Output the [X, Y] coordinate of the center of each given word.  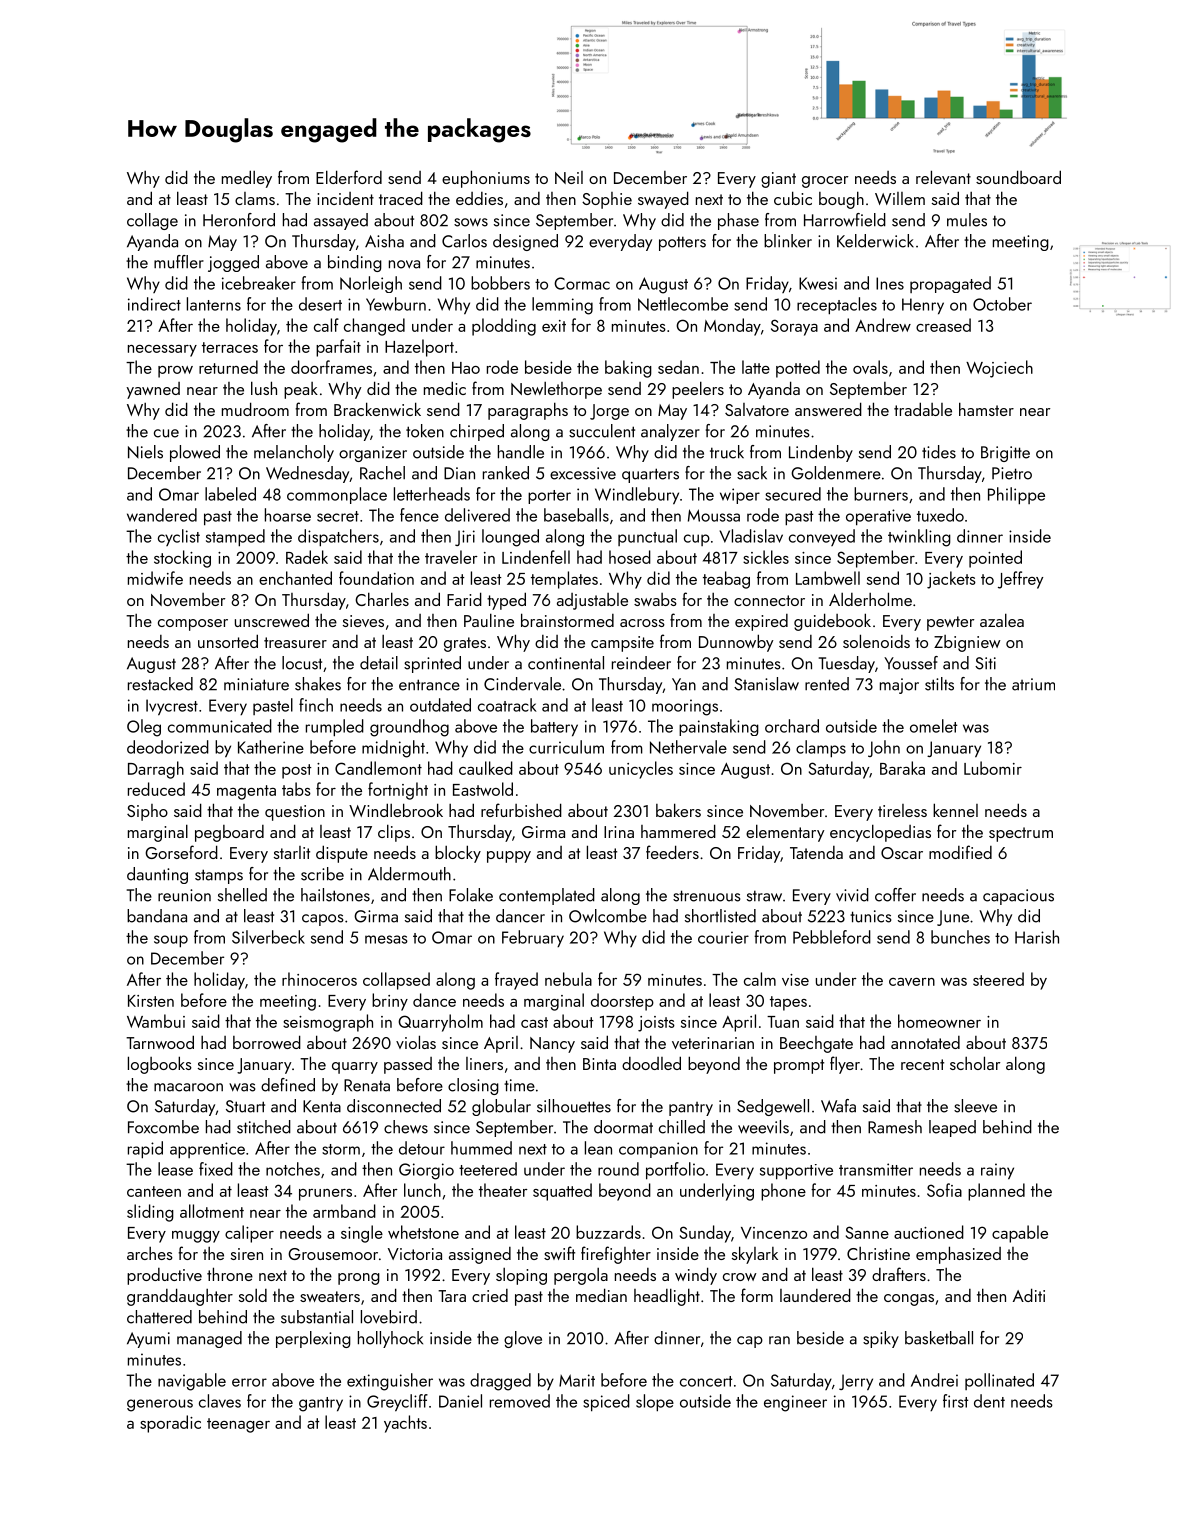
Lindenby [821, 453]
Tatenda [816, 852]
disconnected [394, 1106]
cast [534, 1022]
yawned [153, 390]
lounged [510, 538]
